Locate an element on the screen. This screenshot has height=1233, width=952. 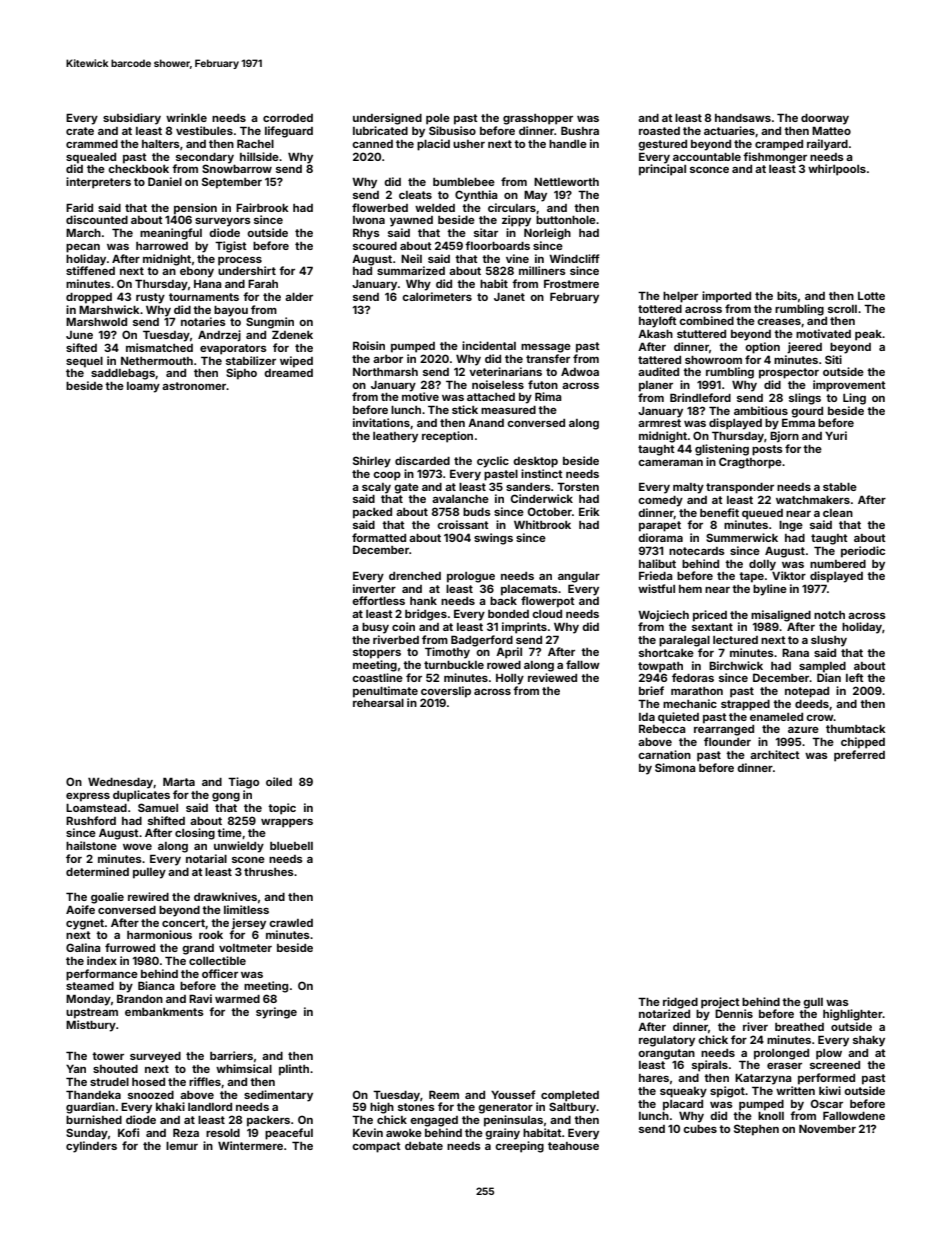
corroded is located at coordinates (288, 118).
